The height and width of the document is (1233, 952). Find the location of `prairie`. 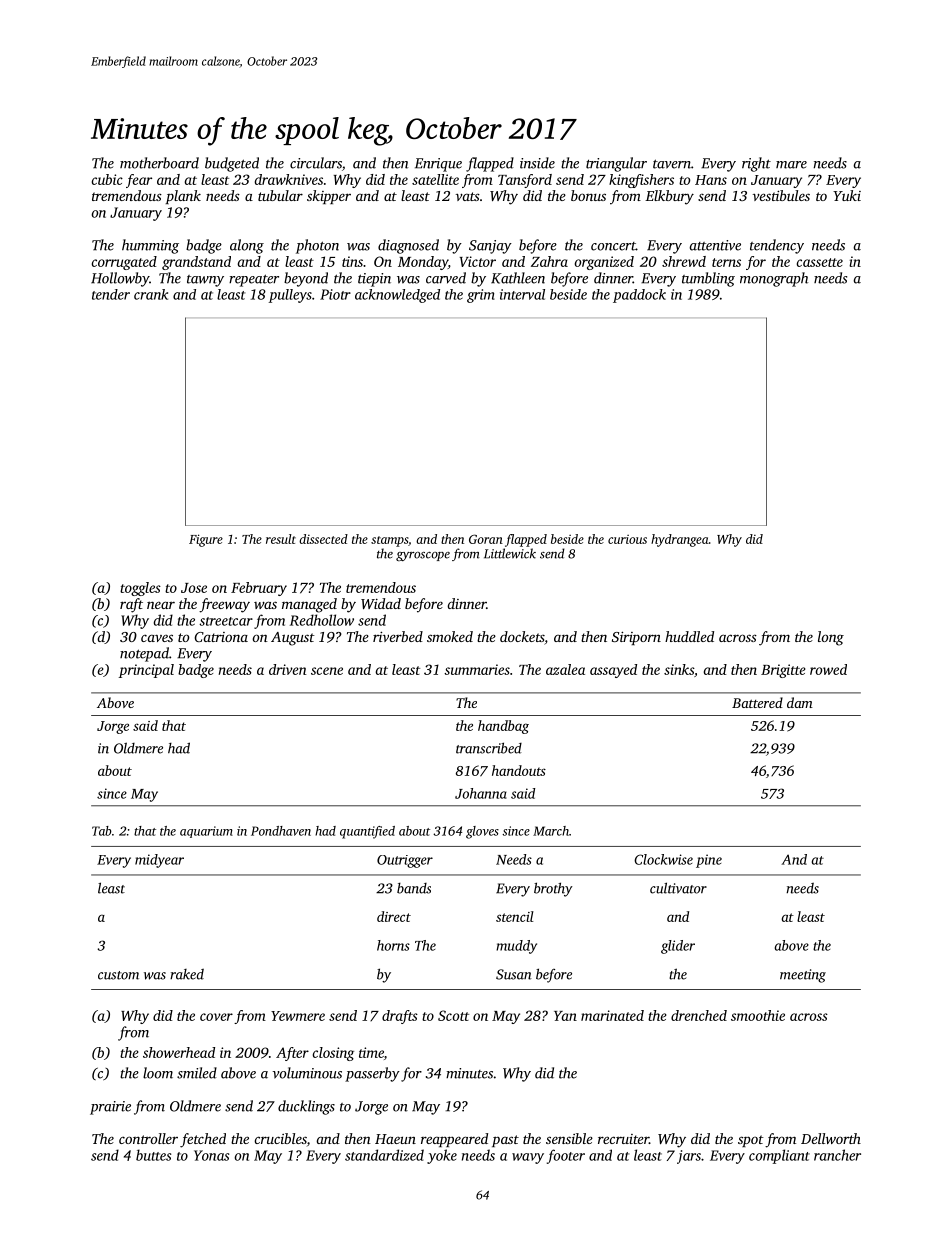

prairie is located at coordinates (110, 1108).
